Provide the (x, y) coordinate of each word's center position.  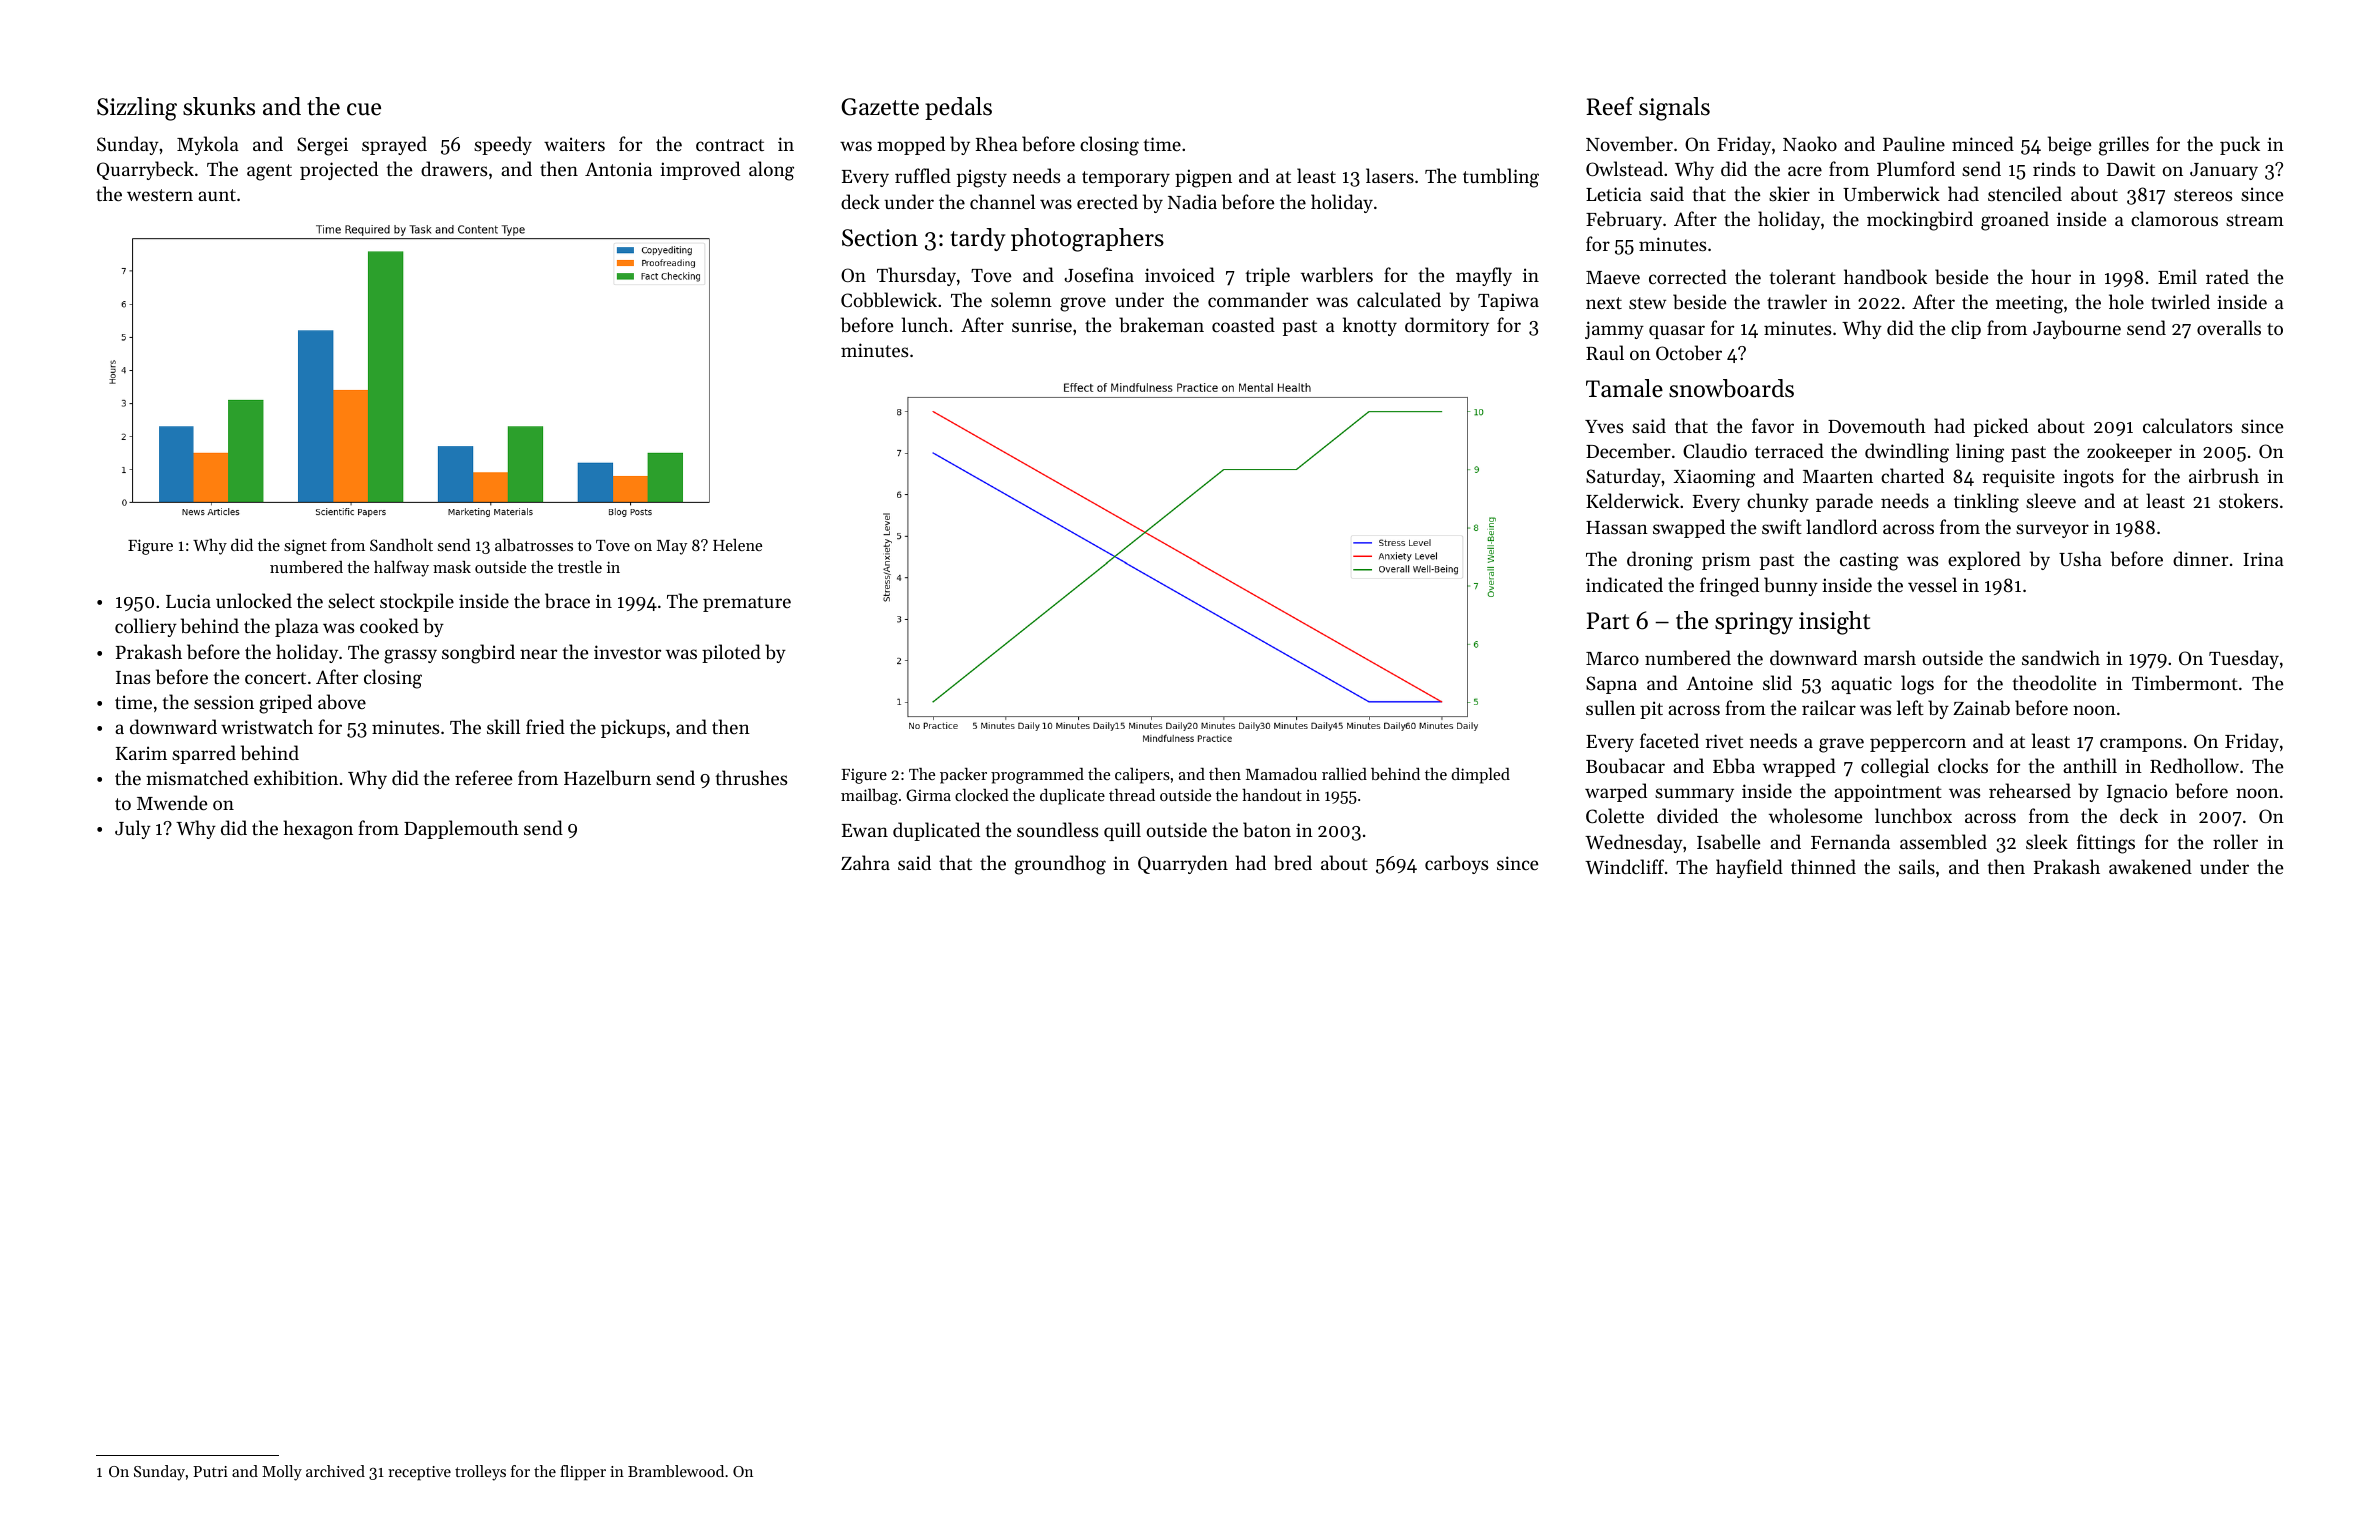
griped (285, 704)
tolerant (1802, 276)
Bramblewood (676, 1471)
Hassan (1617, 527)
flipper (583, 1473)
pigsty (982, 178)
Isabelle (1728, 842)
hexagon (318, 830)
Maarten (1838, 476)
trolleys (480, 1473)
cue (364, 109)
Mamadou (1281, 774)
